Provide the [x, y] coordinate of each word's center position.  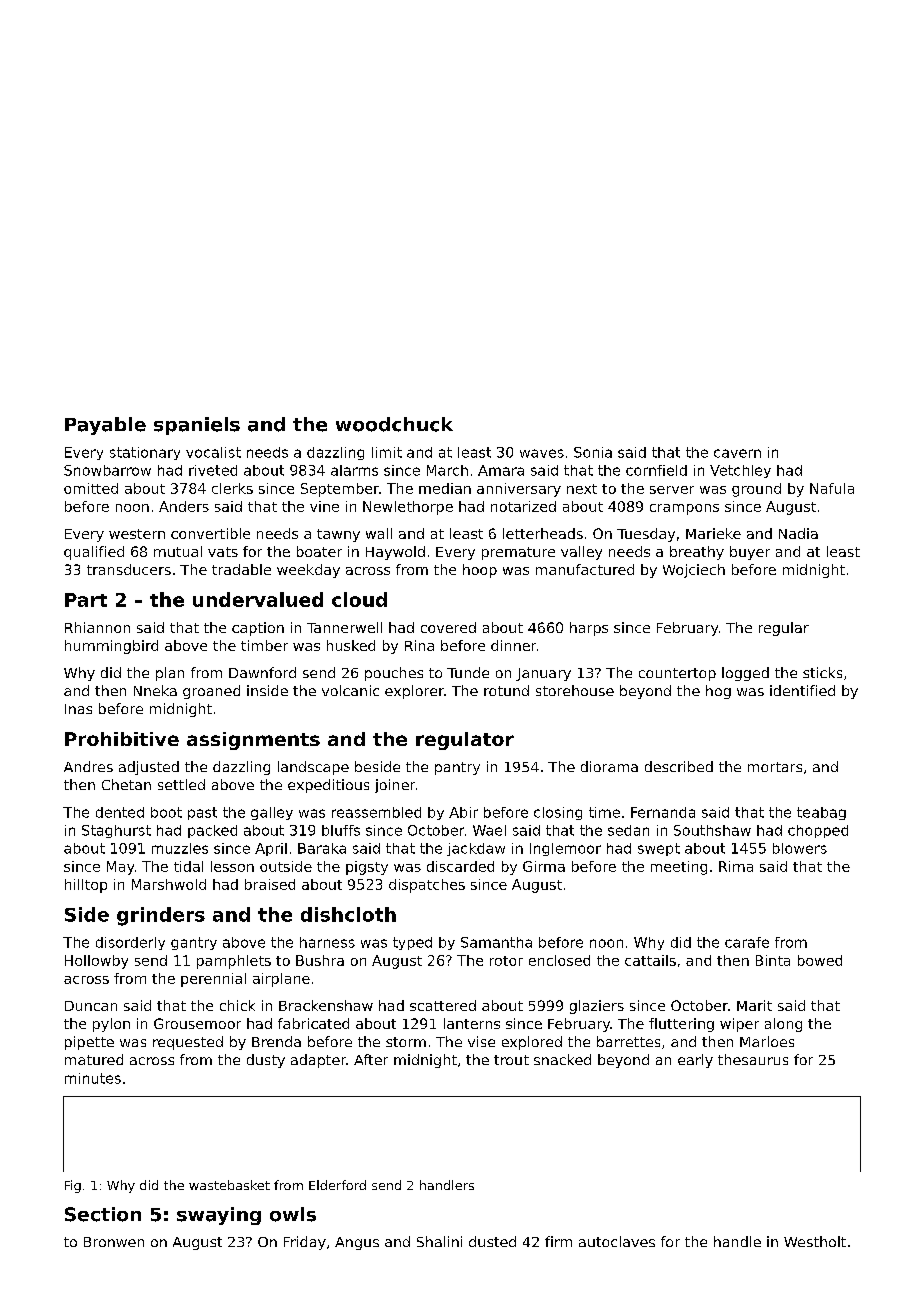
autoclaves [617, 1241]
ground [756, 490]
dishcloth [348, 914]
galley [272, 813]
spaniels [197, 426]
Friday [305, 1243]
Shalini [439, 1241]
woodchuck [394, 424]
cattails [650, 960]
